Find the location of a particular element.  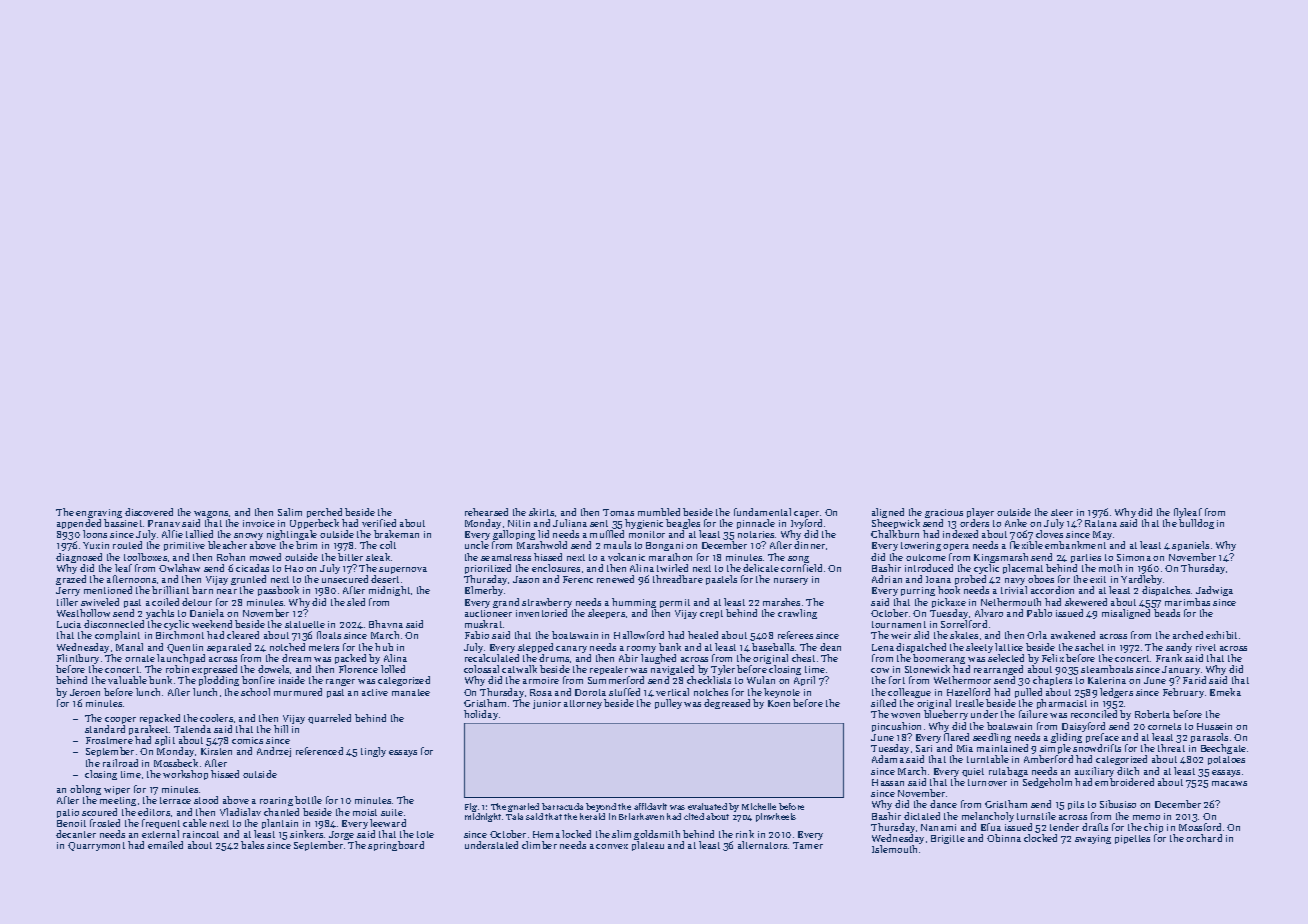

Fabio is located at coordinates (477, 635).
